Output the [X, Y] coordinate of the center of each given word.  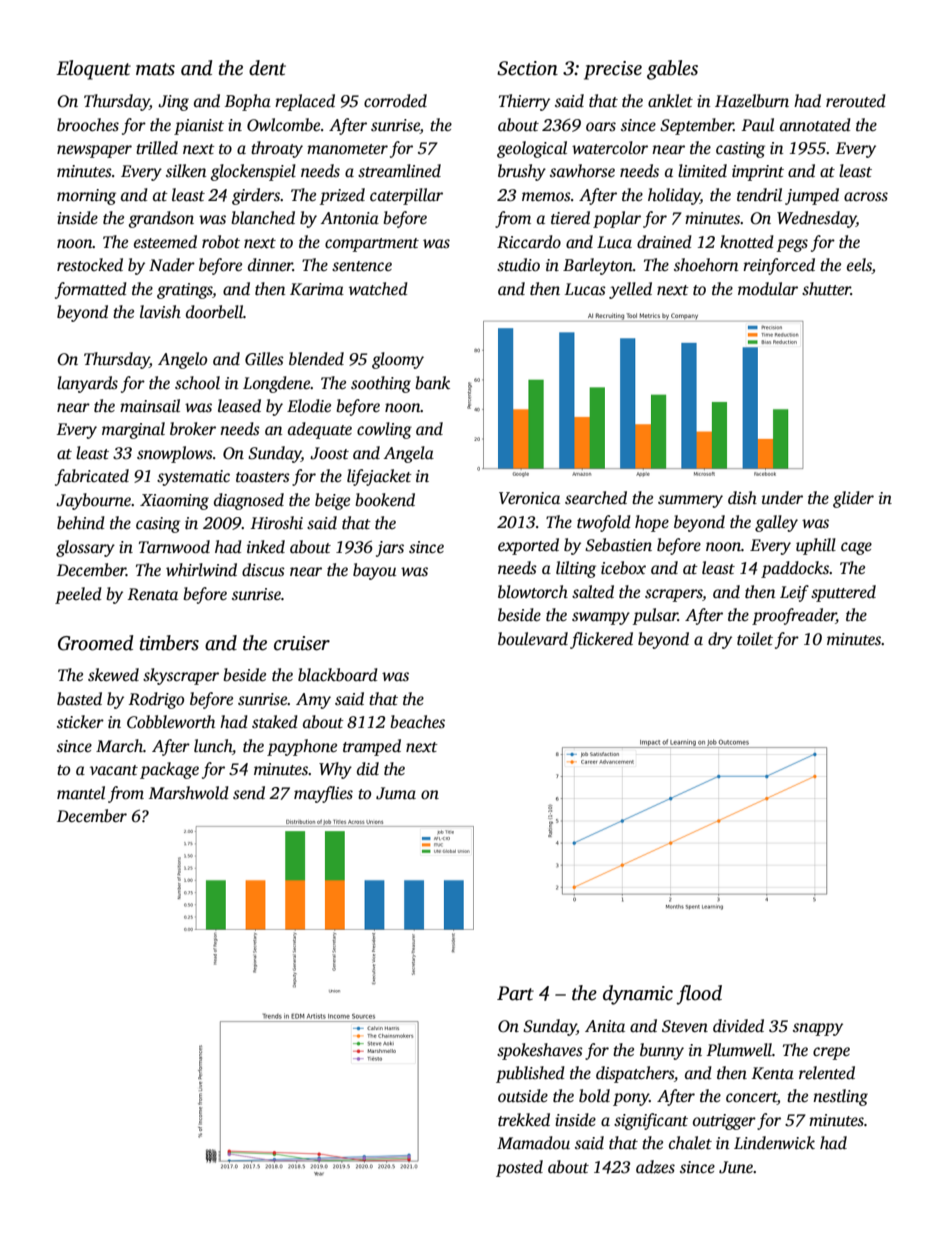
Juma [396, 793]
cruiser [302, 643]
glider [853, 499]
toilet [755, 639]
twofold [604, 523]
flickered [601, 640]
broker [193, 428]
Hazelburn [752, 101]
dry [720, 640]
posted [519, 1168]
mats [155, 69]
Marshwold [189, 793]
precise [613, 70]
